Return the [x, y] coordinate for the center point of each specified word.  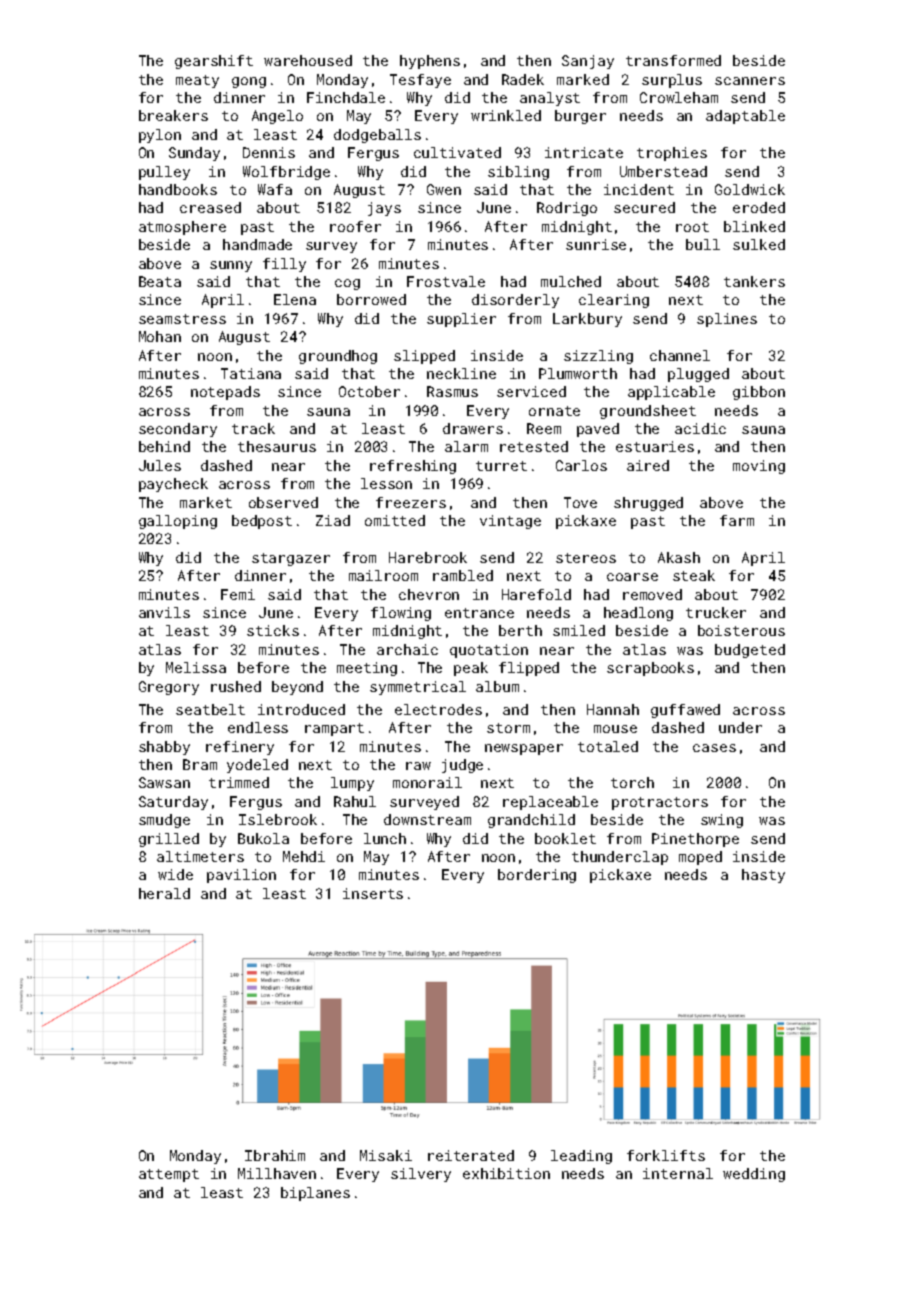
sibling [518, 173]
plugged [698, 375]
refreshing [413, 467]
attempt [169, 1175]
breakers [173, 115]
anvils [164, 612]
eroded [759, 207]
